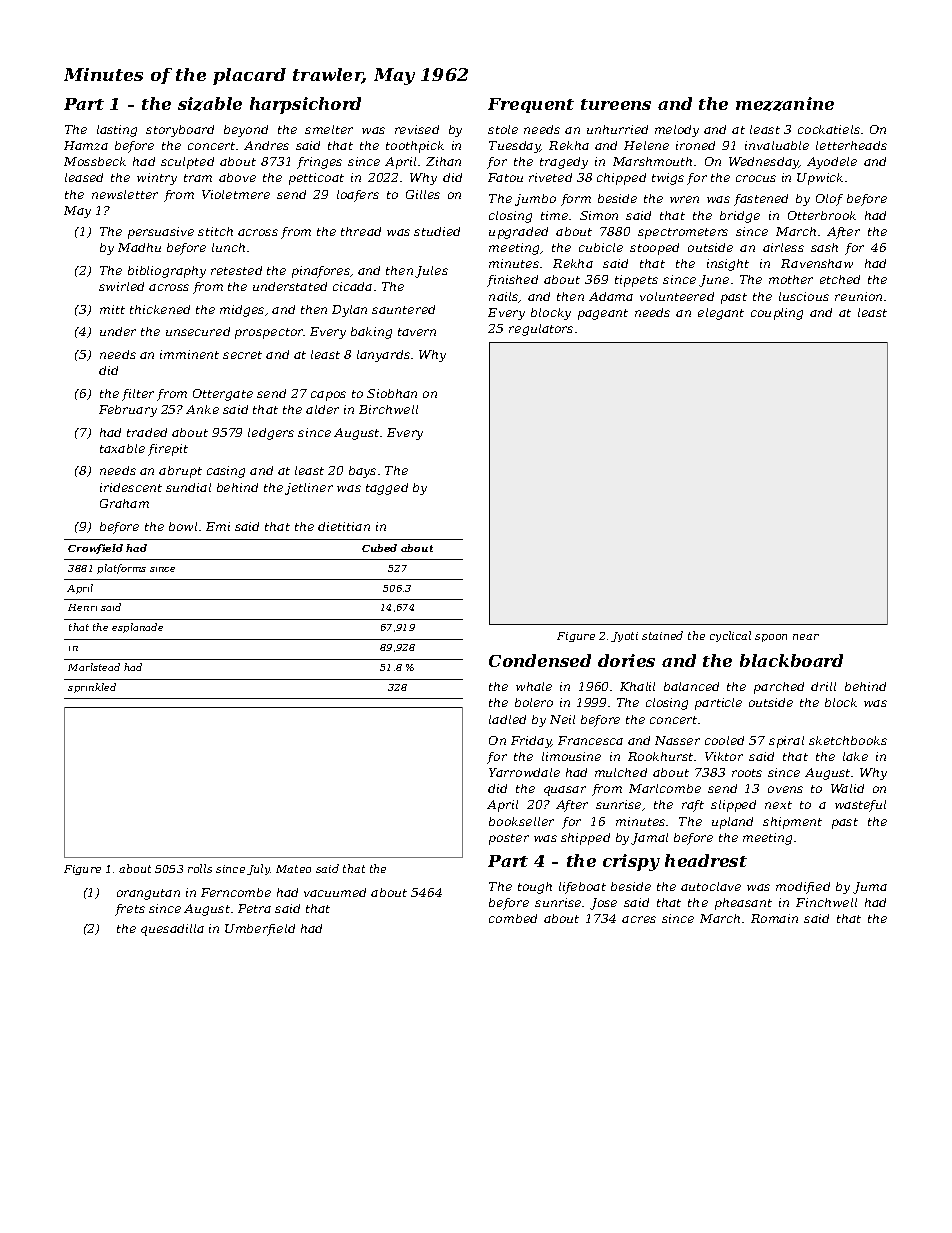 Image resolution: width=952 pixels, height=1233 pixels. What do you see at coordinates (806, 637) in the document?
I see `near` at bounding box center [806, 637].
